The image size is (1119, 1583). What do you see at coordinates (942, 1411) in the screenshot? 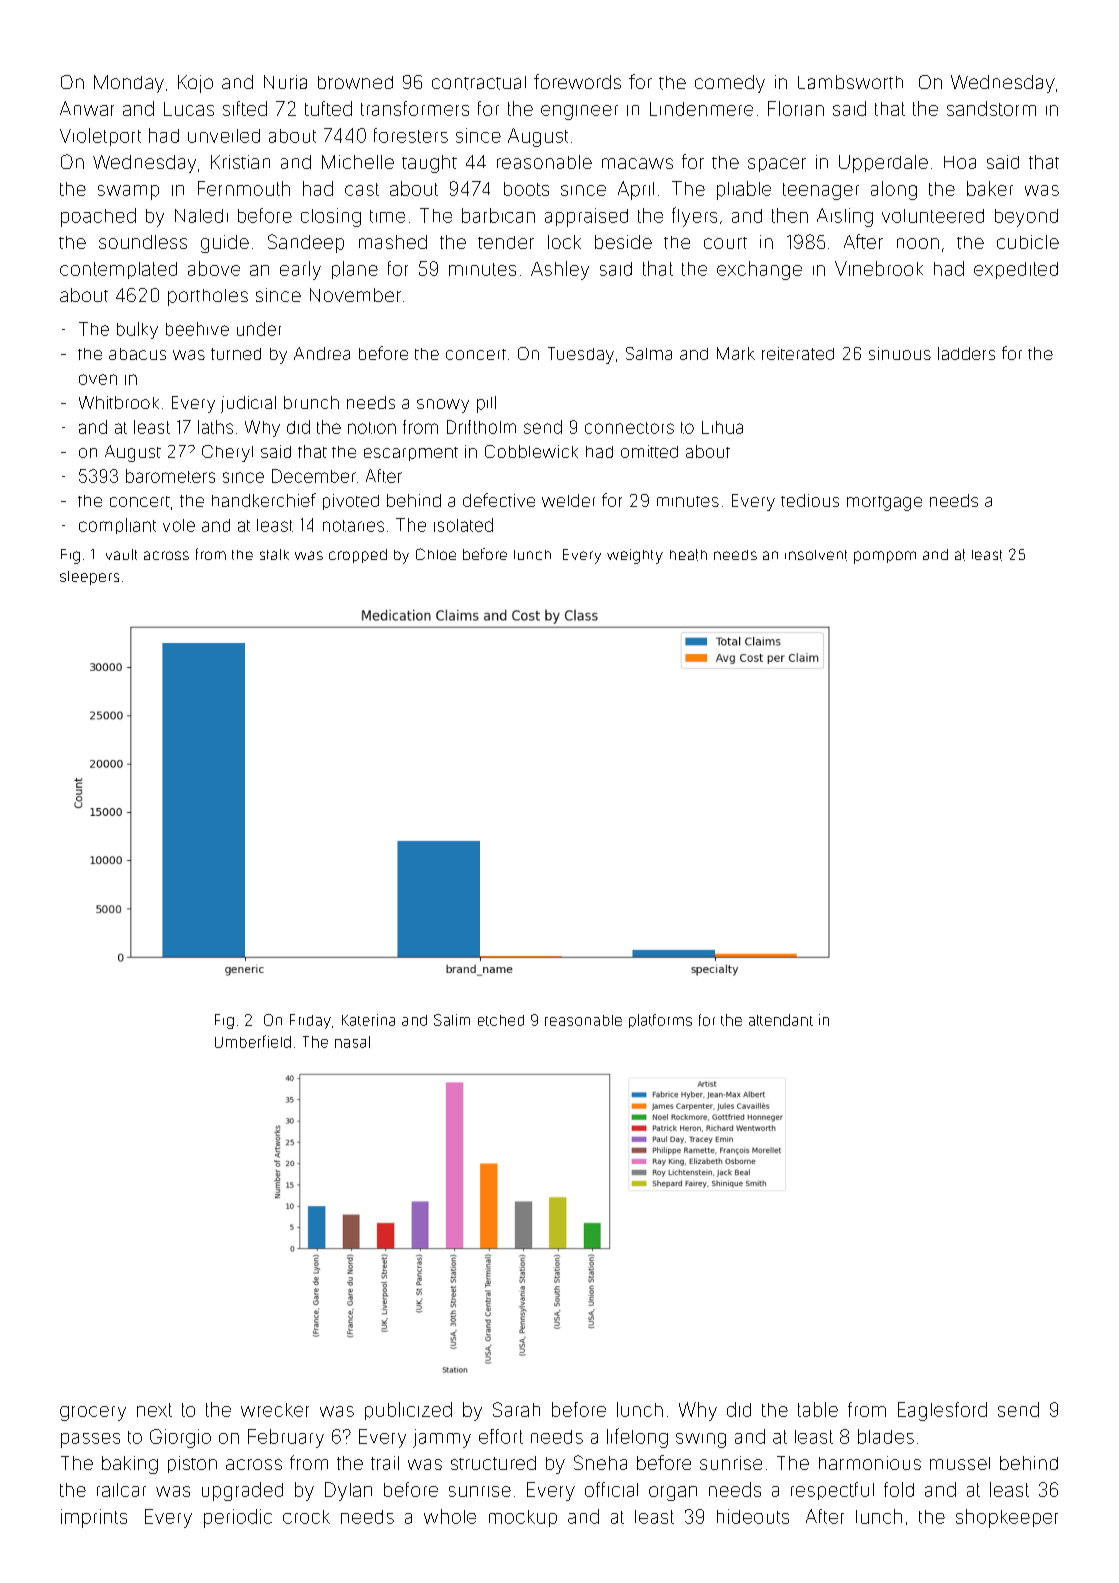
I see `Eaglesford` at bounding box center [942, 1411].
